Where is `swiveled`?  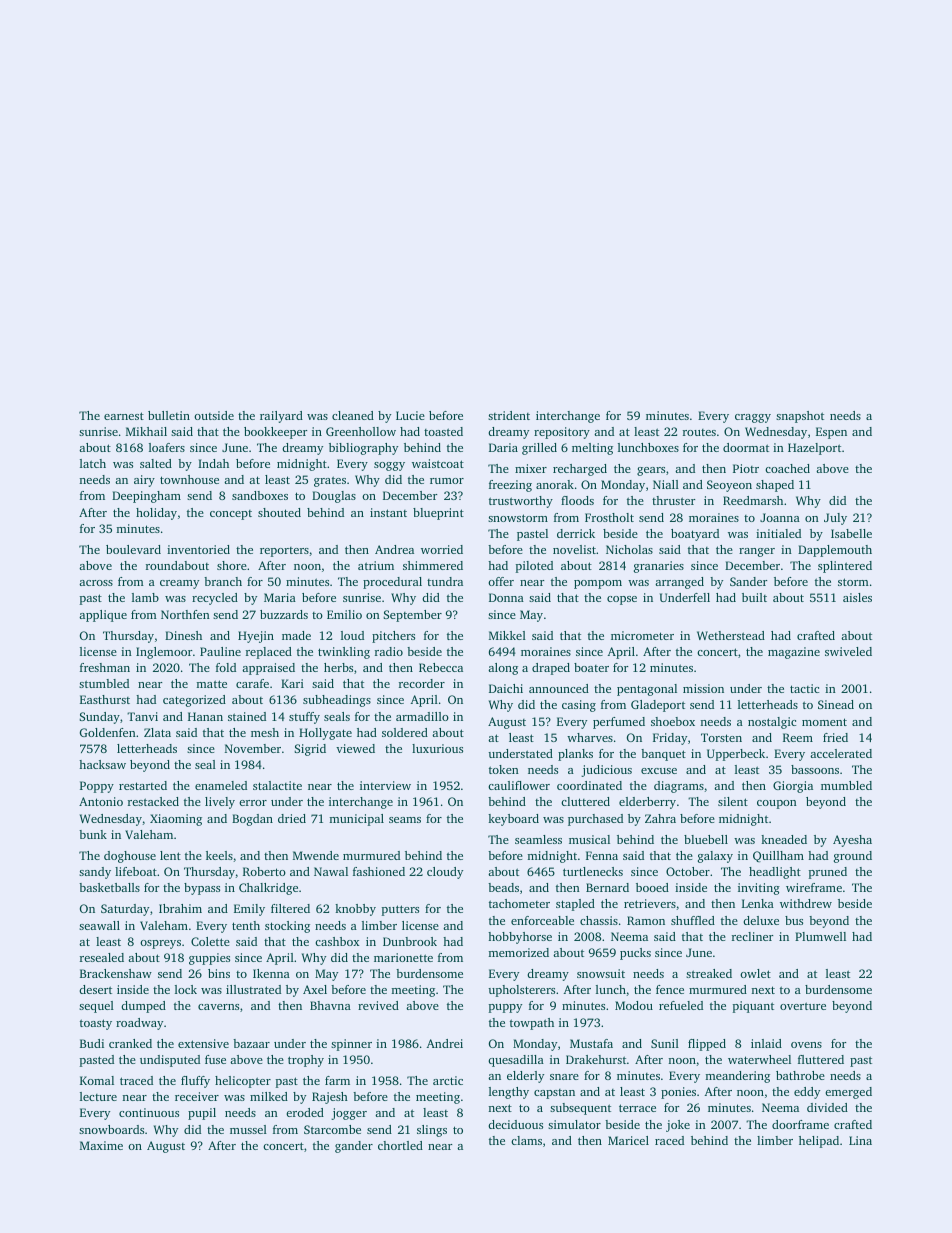
swiveled is located at coordinates (848, 651).
